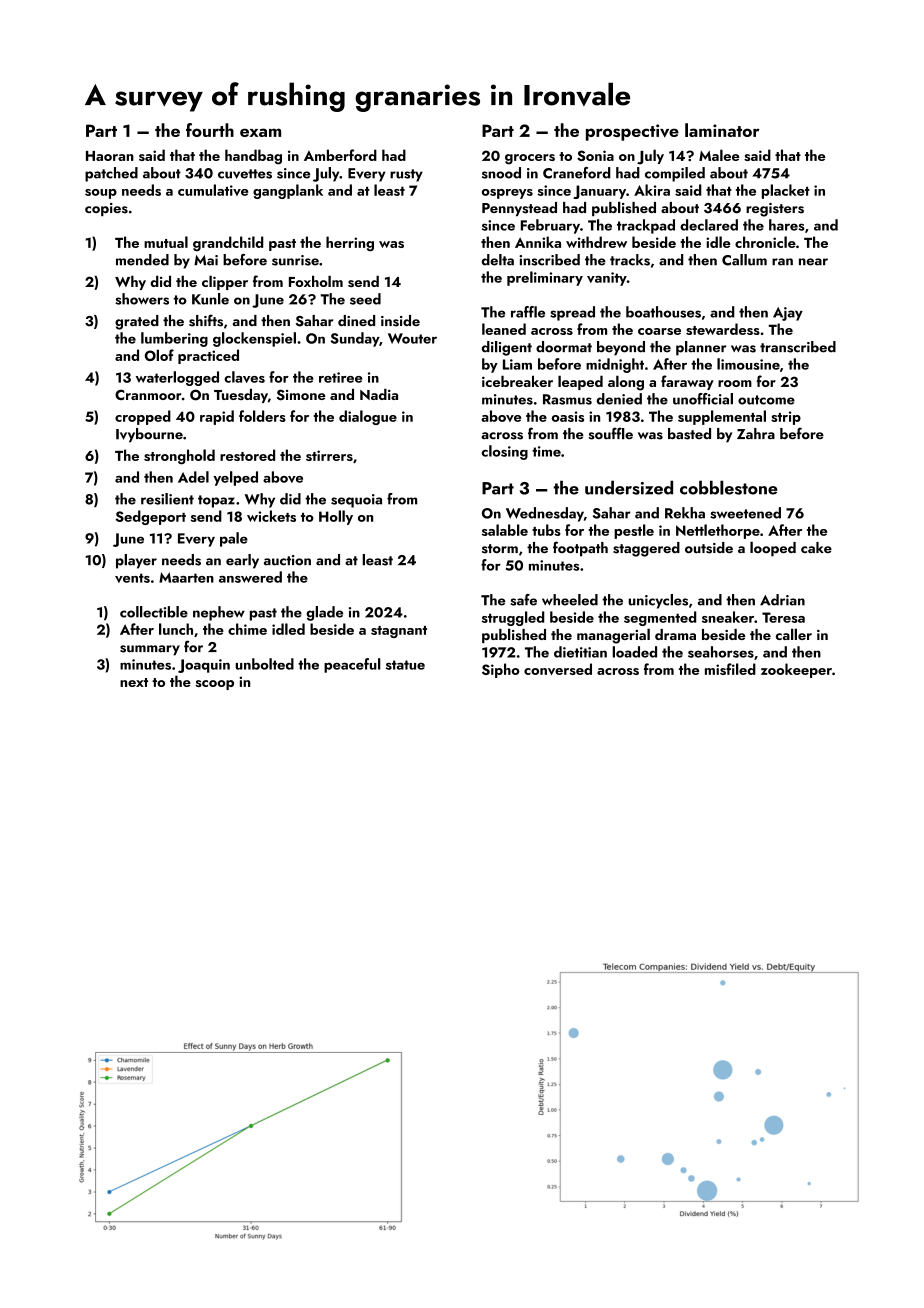 The image size is (924, 1308). Describe the element at coordinates (247, 629) in the screenshot. I see `chime` at that location.
